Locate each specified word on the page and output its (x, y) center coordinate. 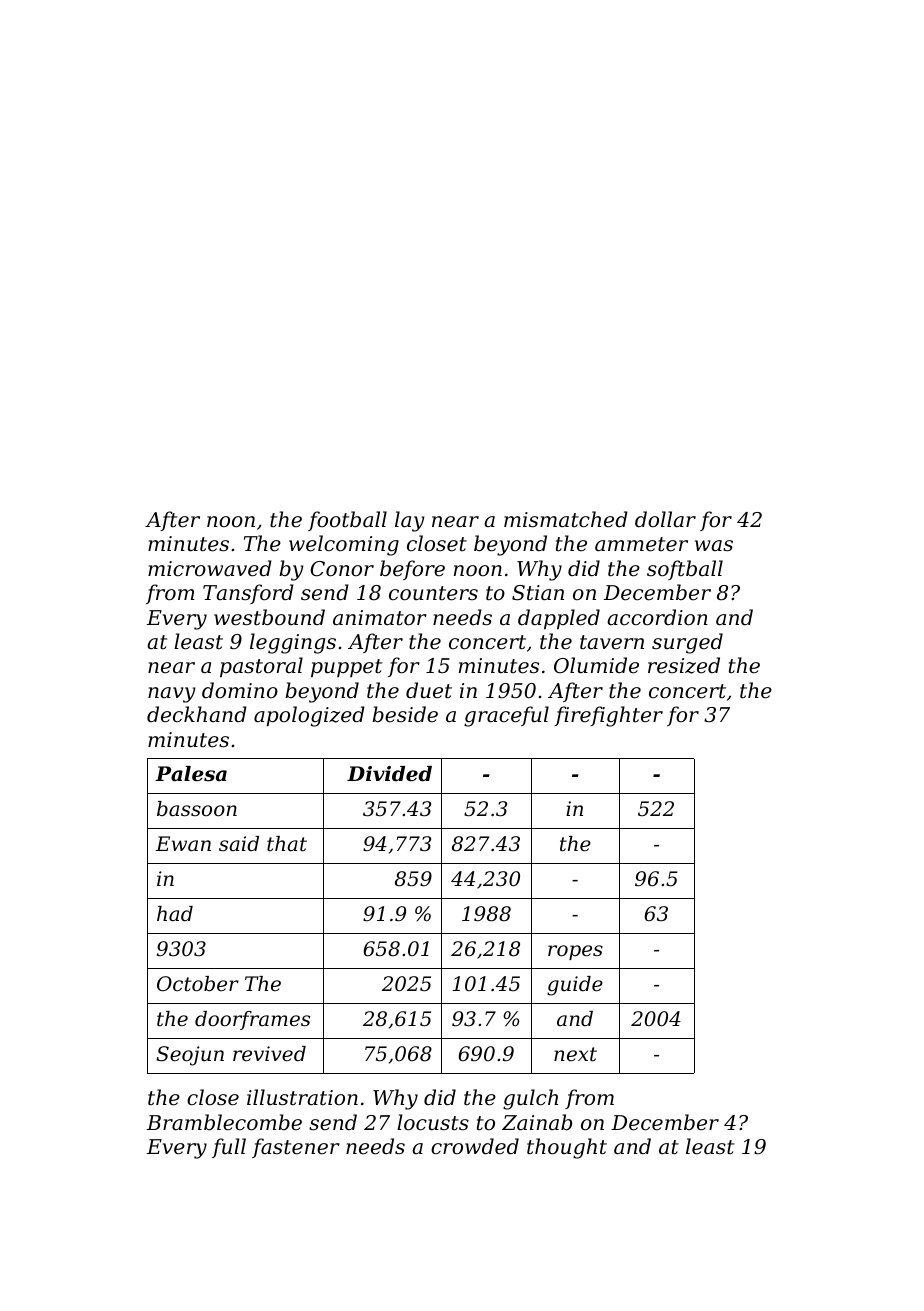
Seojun (190, 1056)
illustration (302, 1097)
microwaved (210, 568)
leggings (293, 643)
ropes (575, 952)
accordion (657, 617)
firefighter (608, 716)
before (412, 570)
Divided (389, 774)
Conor (342, 569)
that (287, 844)
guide (575, 986)
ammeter (641, 544)
